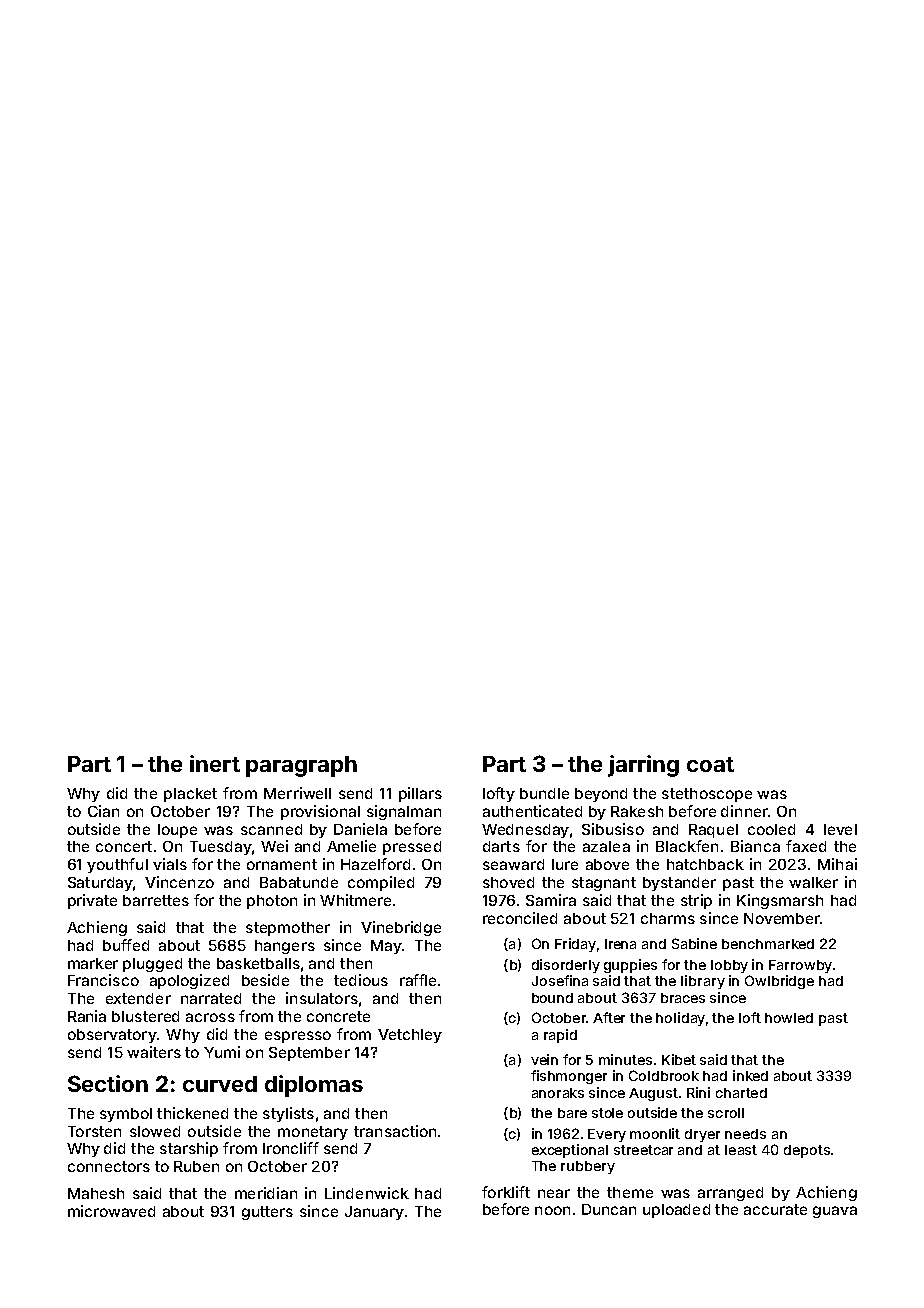 This screenshot has height=1308, width=924. I want to click on forklift, so click(506, 1192).
